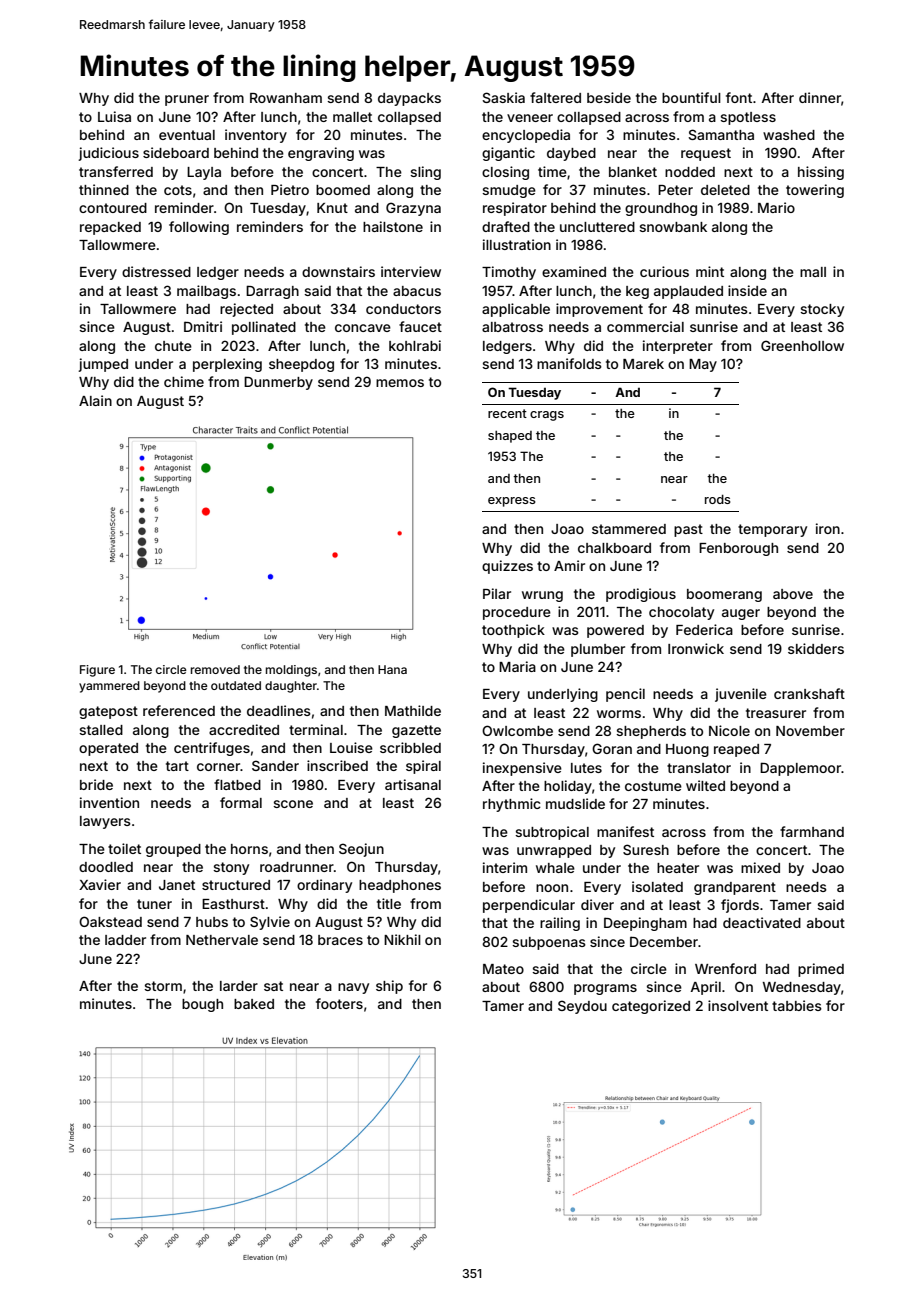 The width and height of the page is (924, 1308). Describe the element at coordinates (816, 648) in the page. I see `skidders` at that location.
